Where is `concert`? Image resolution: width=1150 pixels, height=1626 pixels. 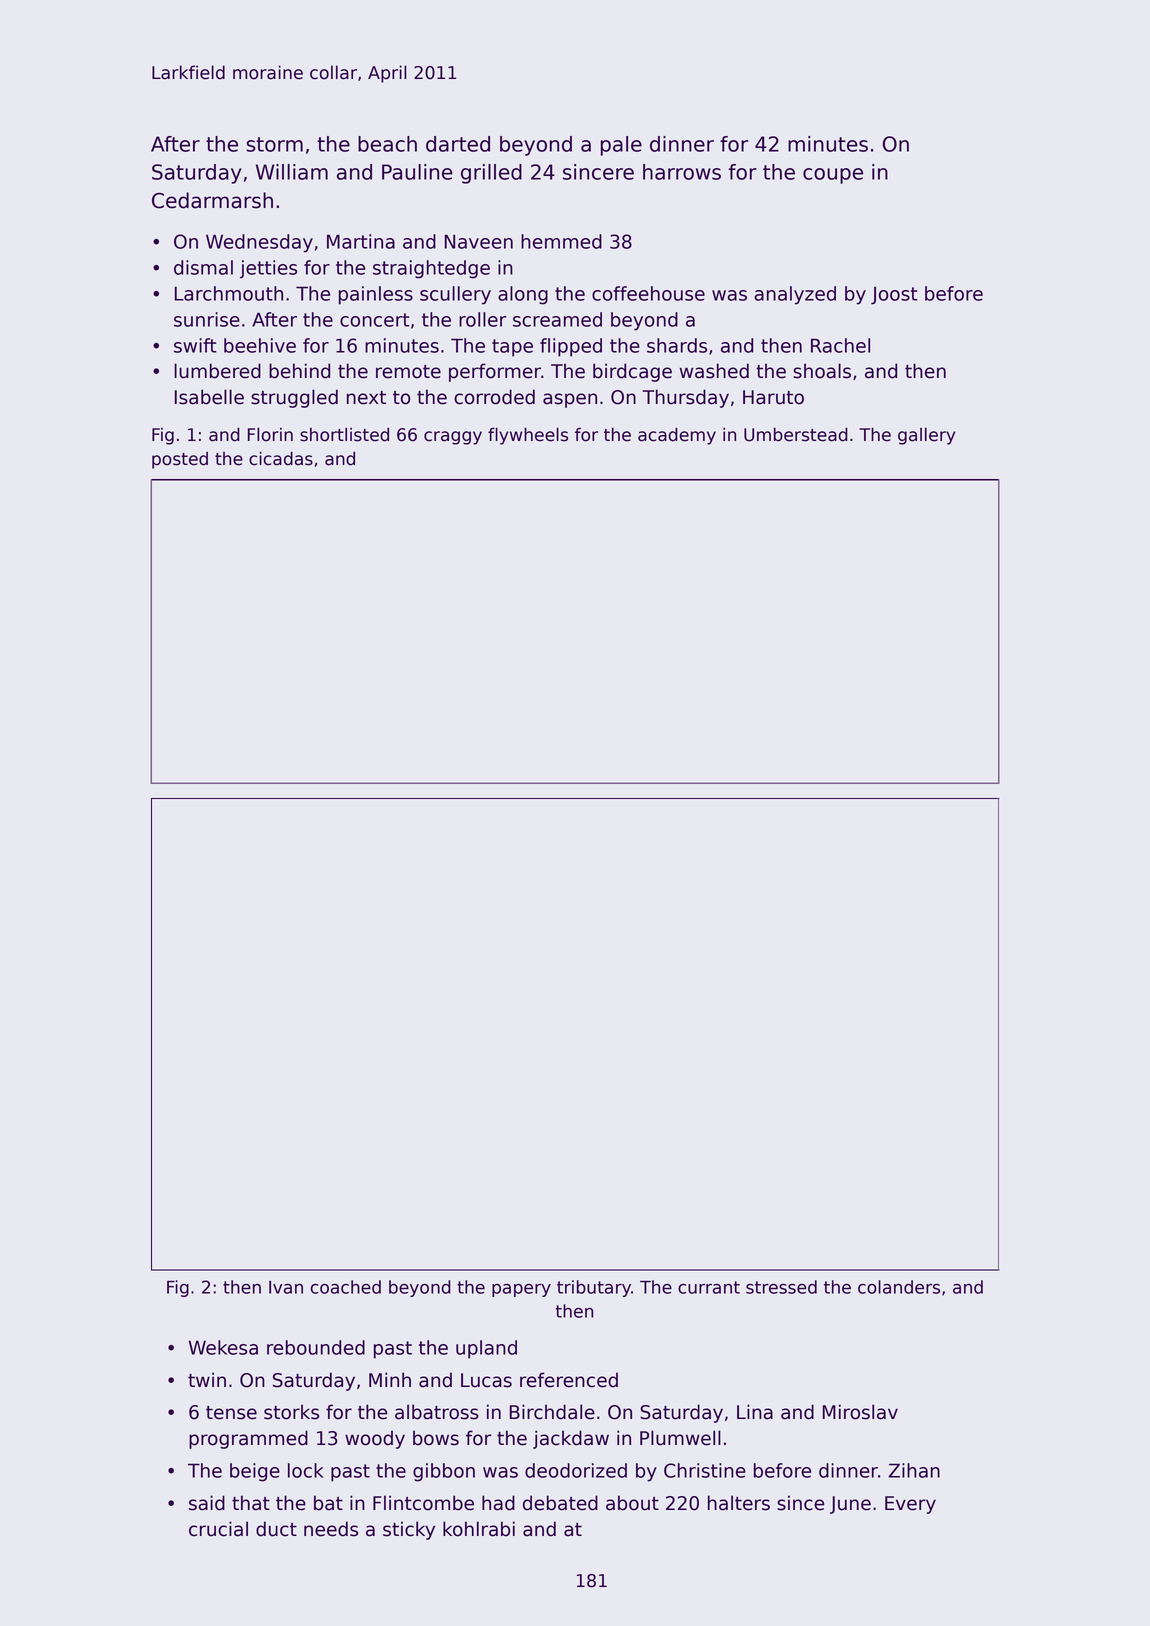
concert is located at coordinates (375, 320).
